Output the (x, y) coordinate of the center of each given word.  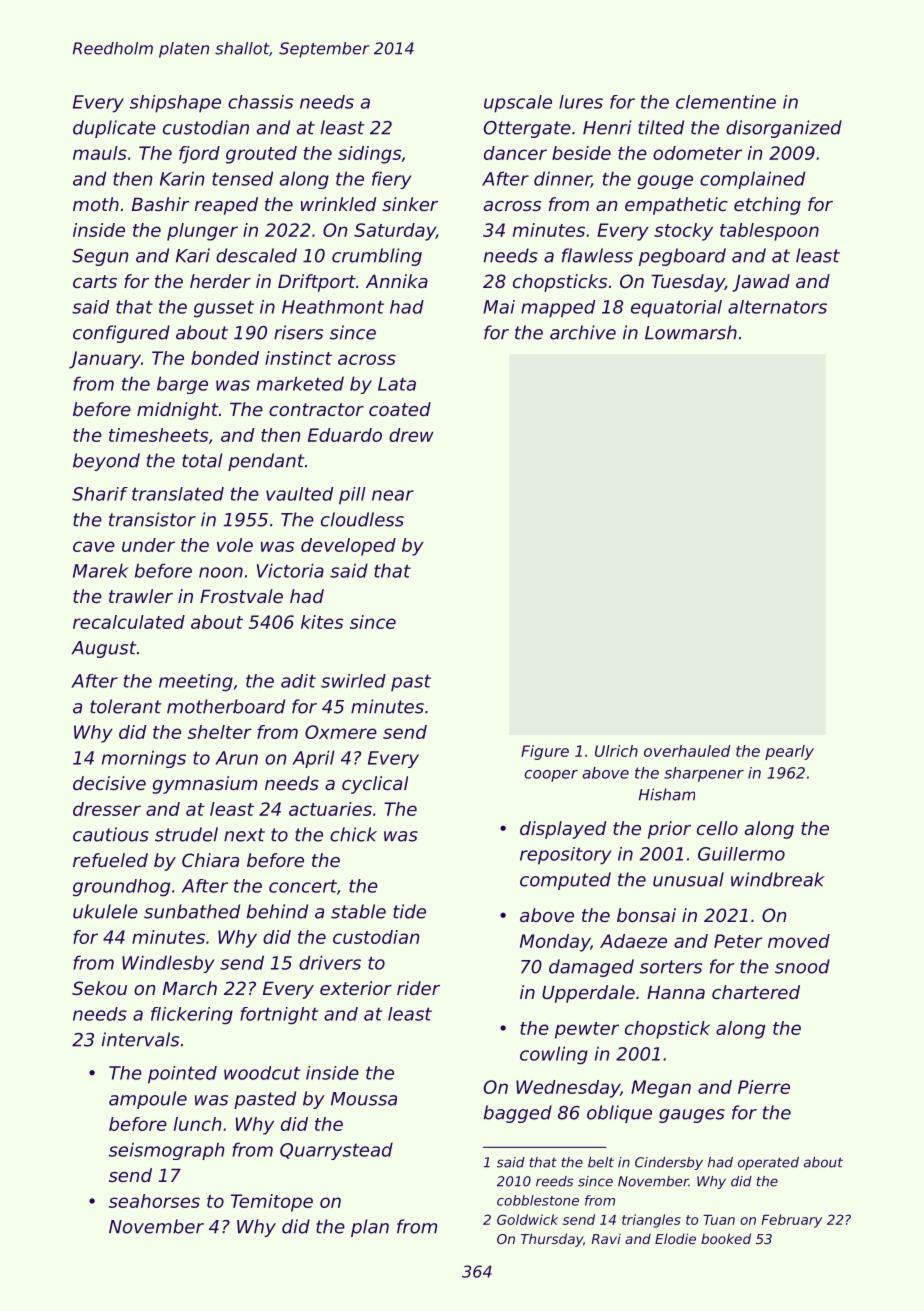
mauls (100, 153)
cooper (551, 776)
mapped (558, 309)
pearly (789, 752)
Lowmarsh (691, 332)
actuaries (330, 809)
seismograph (166, 1151)
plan (370, 1228)
